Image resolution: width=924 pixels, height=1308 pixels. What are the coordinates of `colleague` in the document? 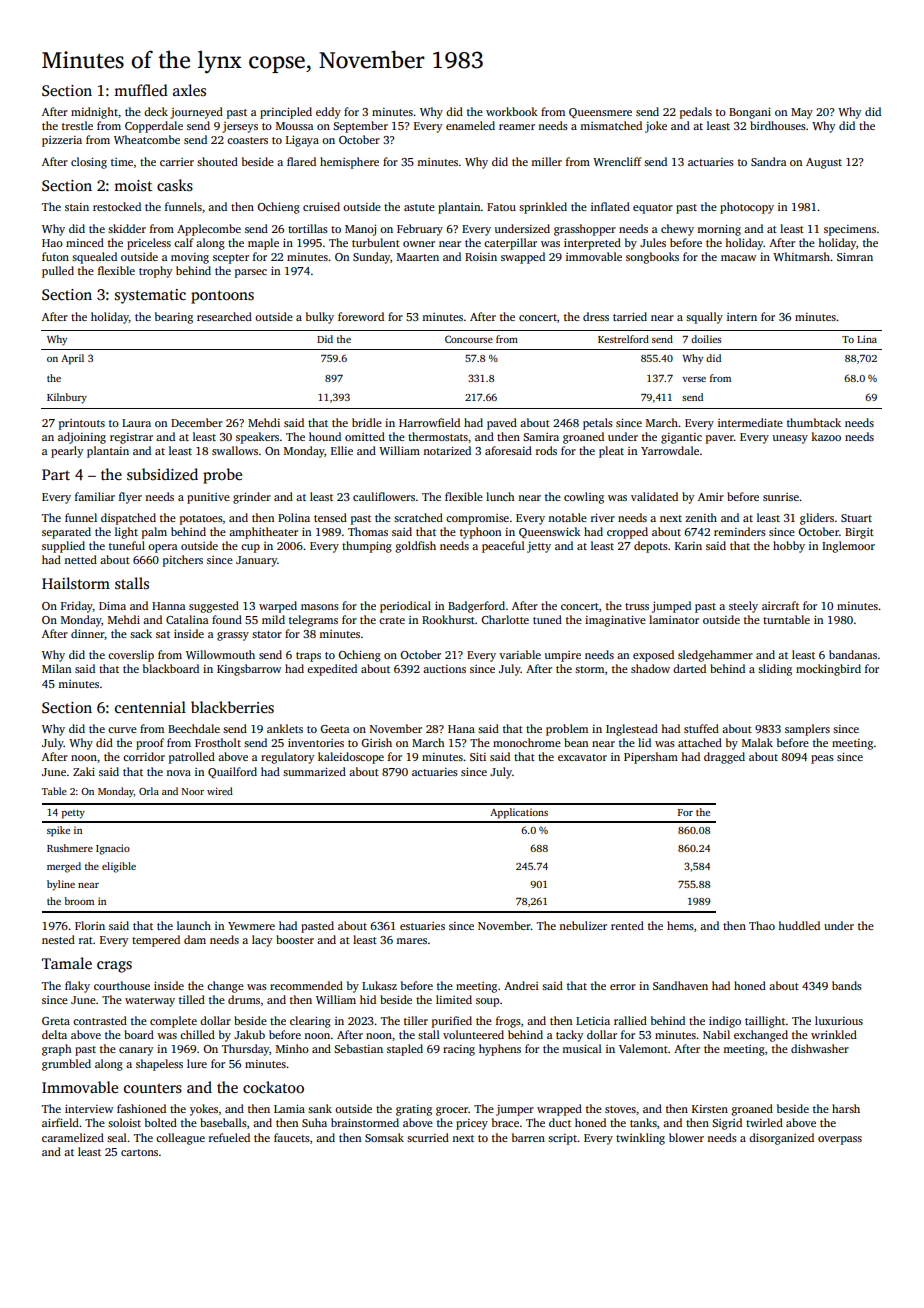 It's located at (180, 1139).
